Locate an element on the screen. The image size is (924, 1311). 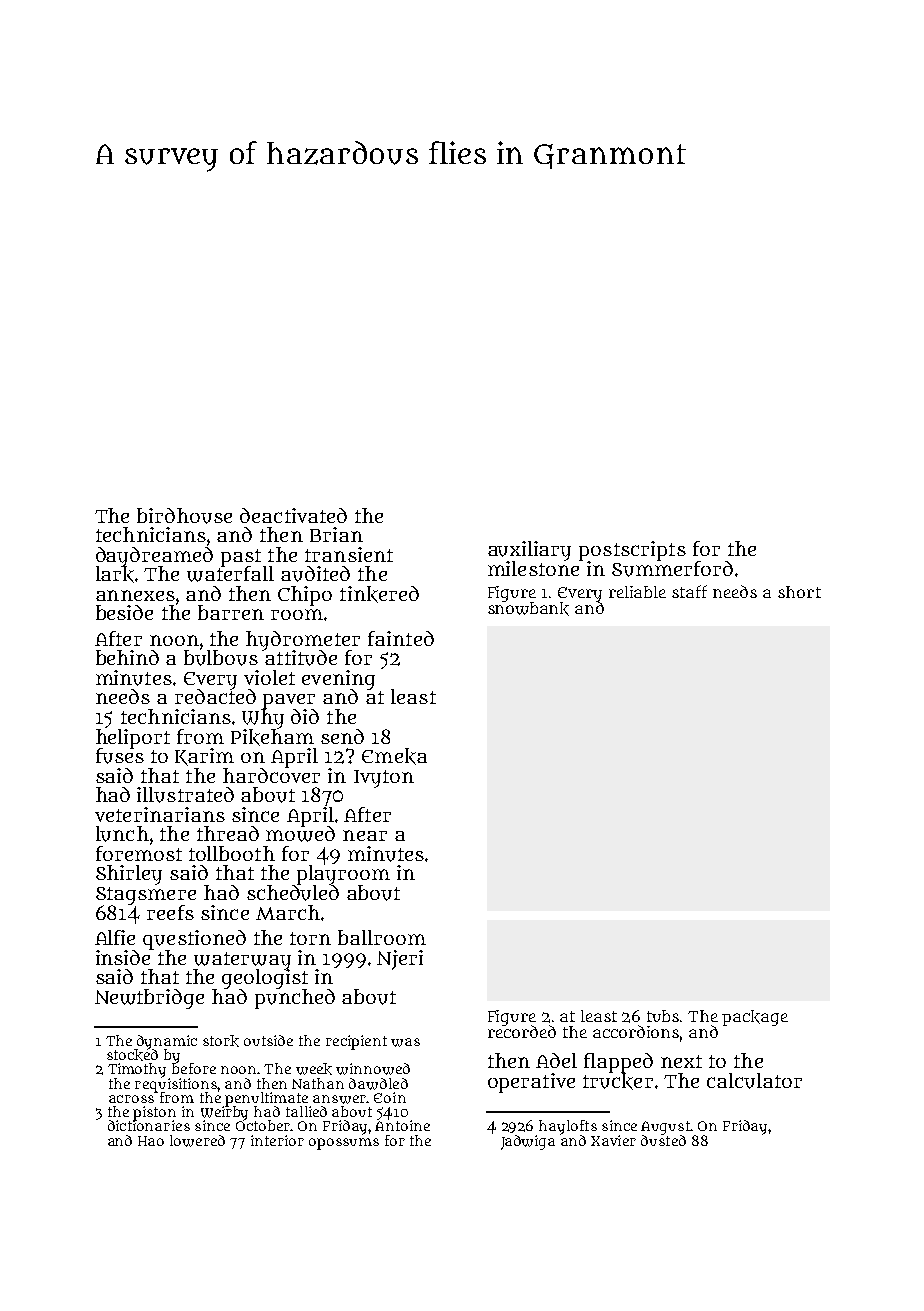
snowbank is located at coordinates (528, 609).
